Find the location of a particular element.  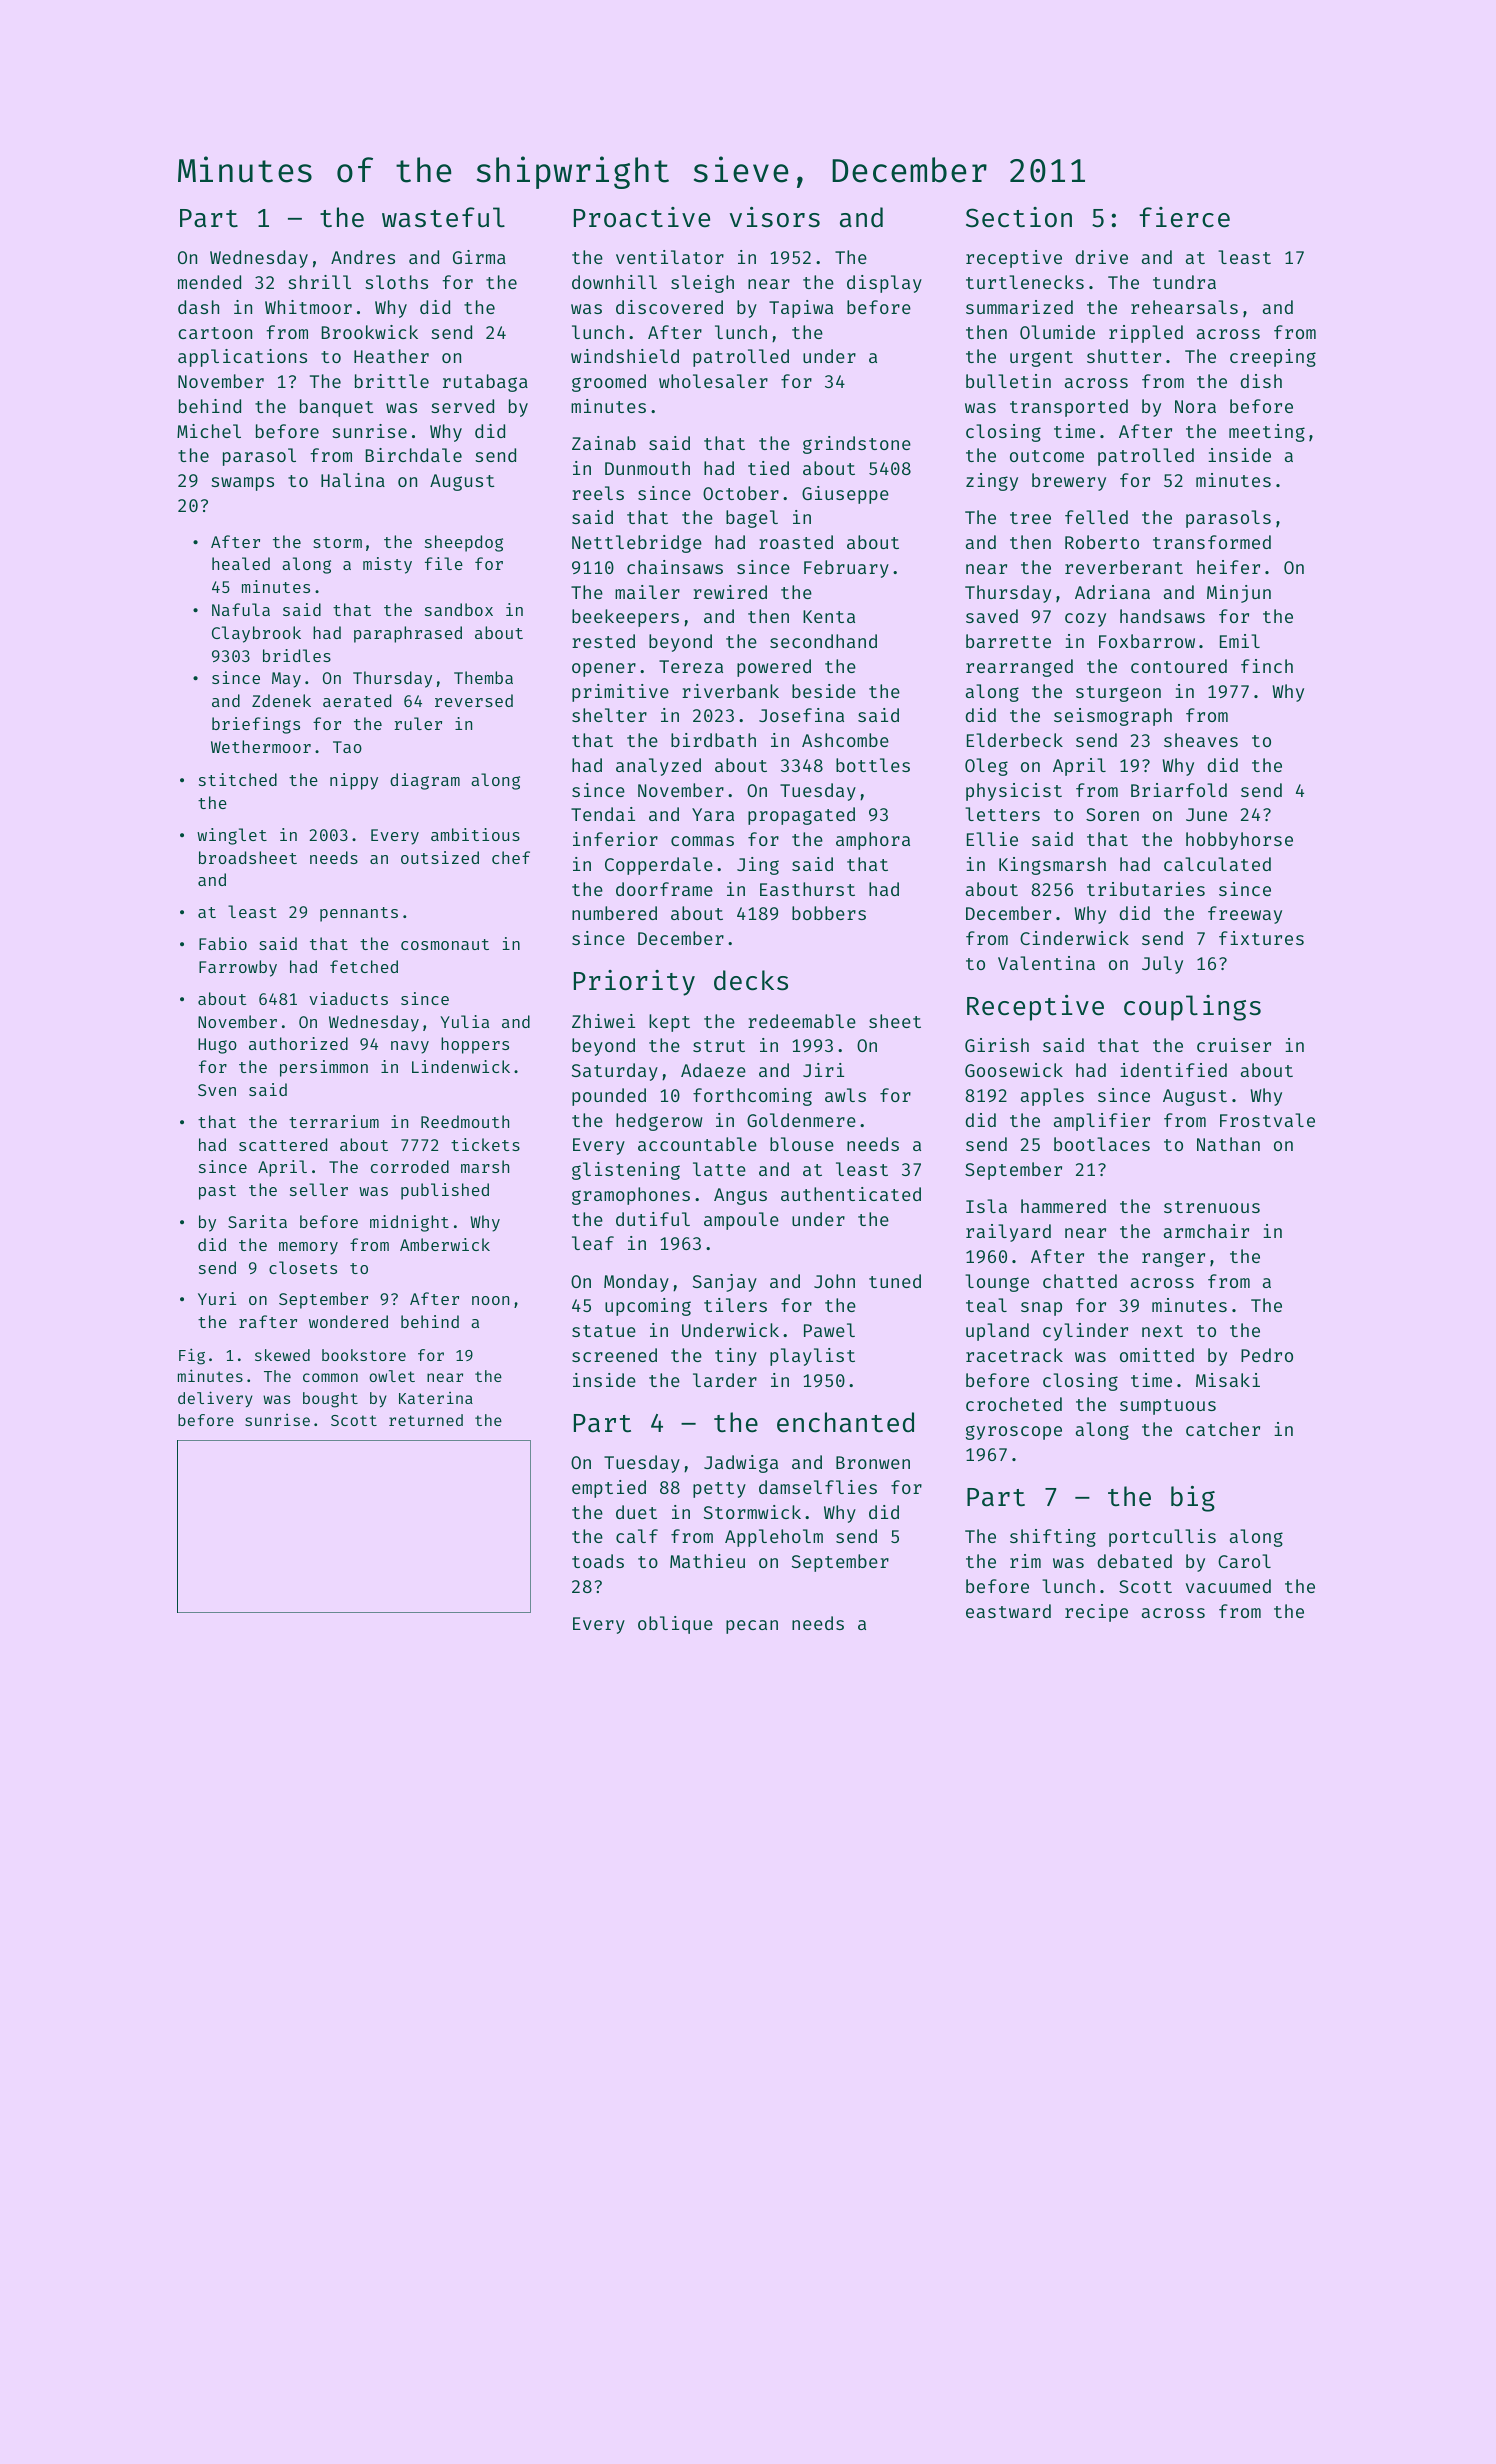

groomed is located at coordinates (609, 383).
